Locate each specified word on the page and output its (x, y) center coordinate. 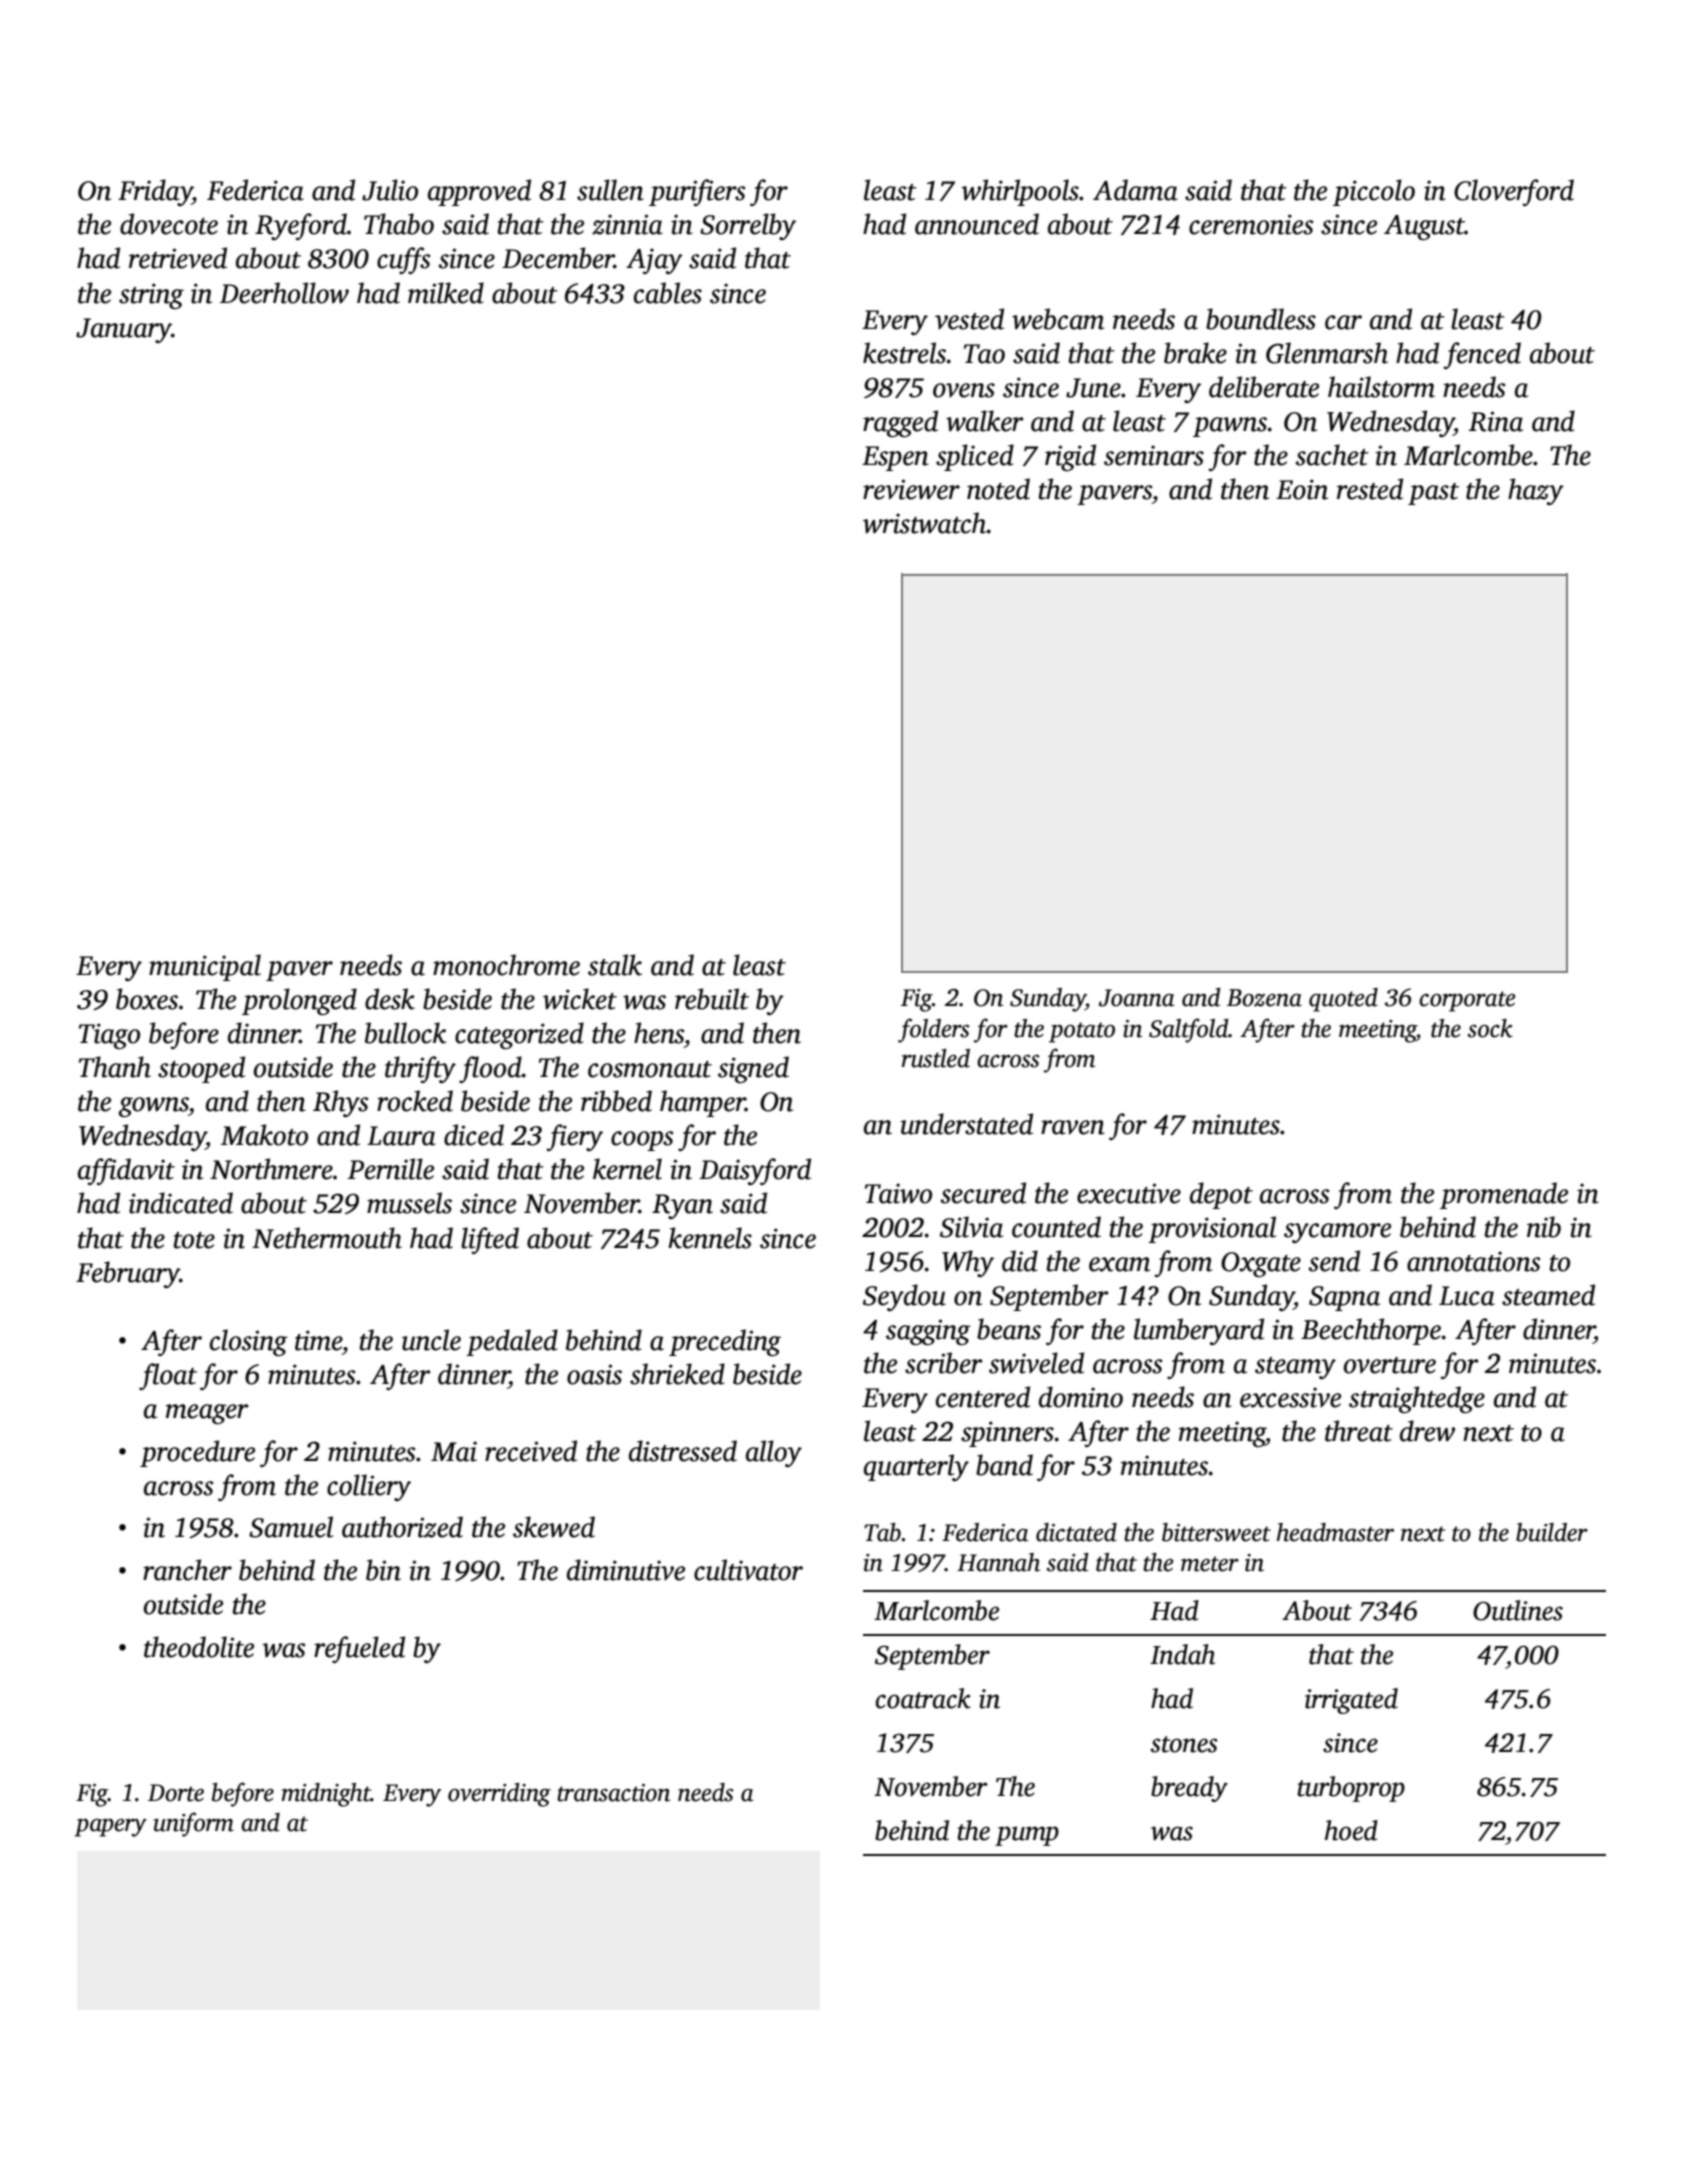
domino (1081, 1397)
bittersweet (1216, 1532)
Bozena (1264, 998)
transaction (613, 1793)
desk (390, 999)
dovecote (169, 224)
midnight (326, 1795)
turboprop (1351, 1789)
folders (933, 1030)
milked (446, 293)
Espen (895, 458)
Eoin (1302, 489)
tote (194, 1240)
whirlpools (1020, 192)
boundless (1261, 319)
